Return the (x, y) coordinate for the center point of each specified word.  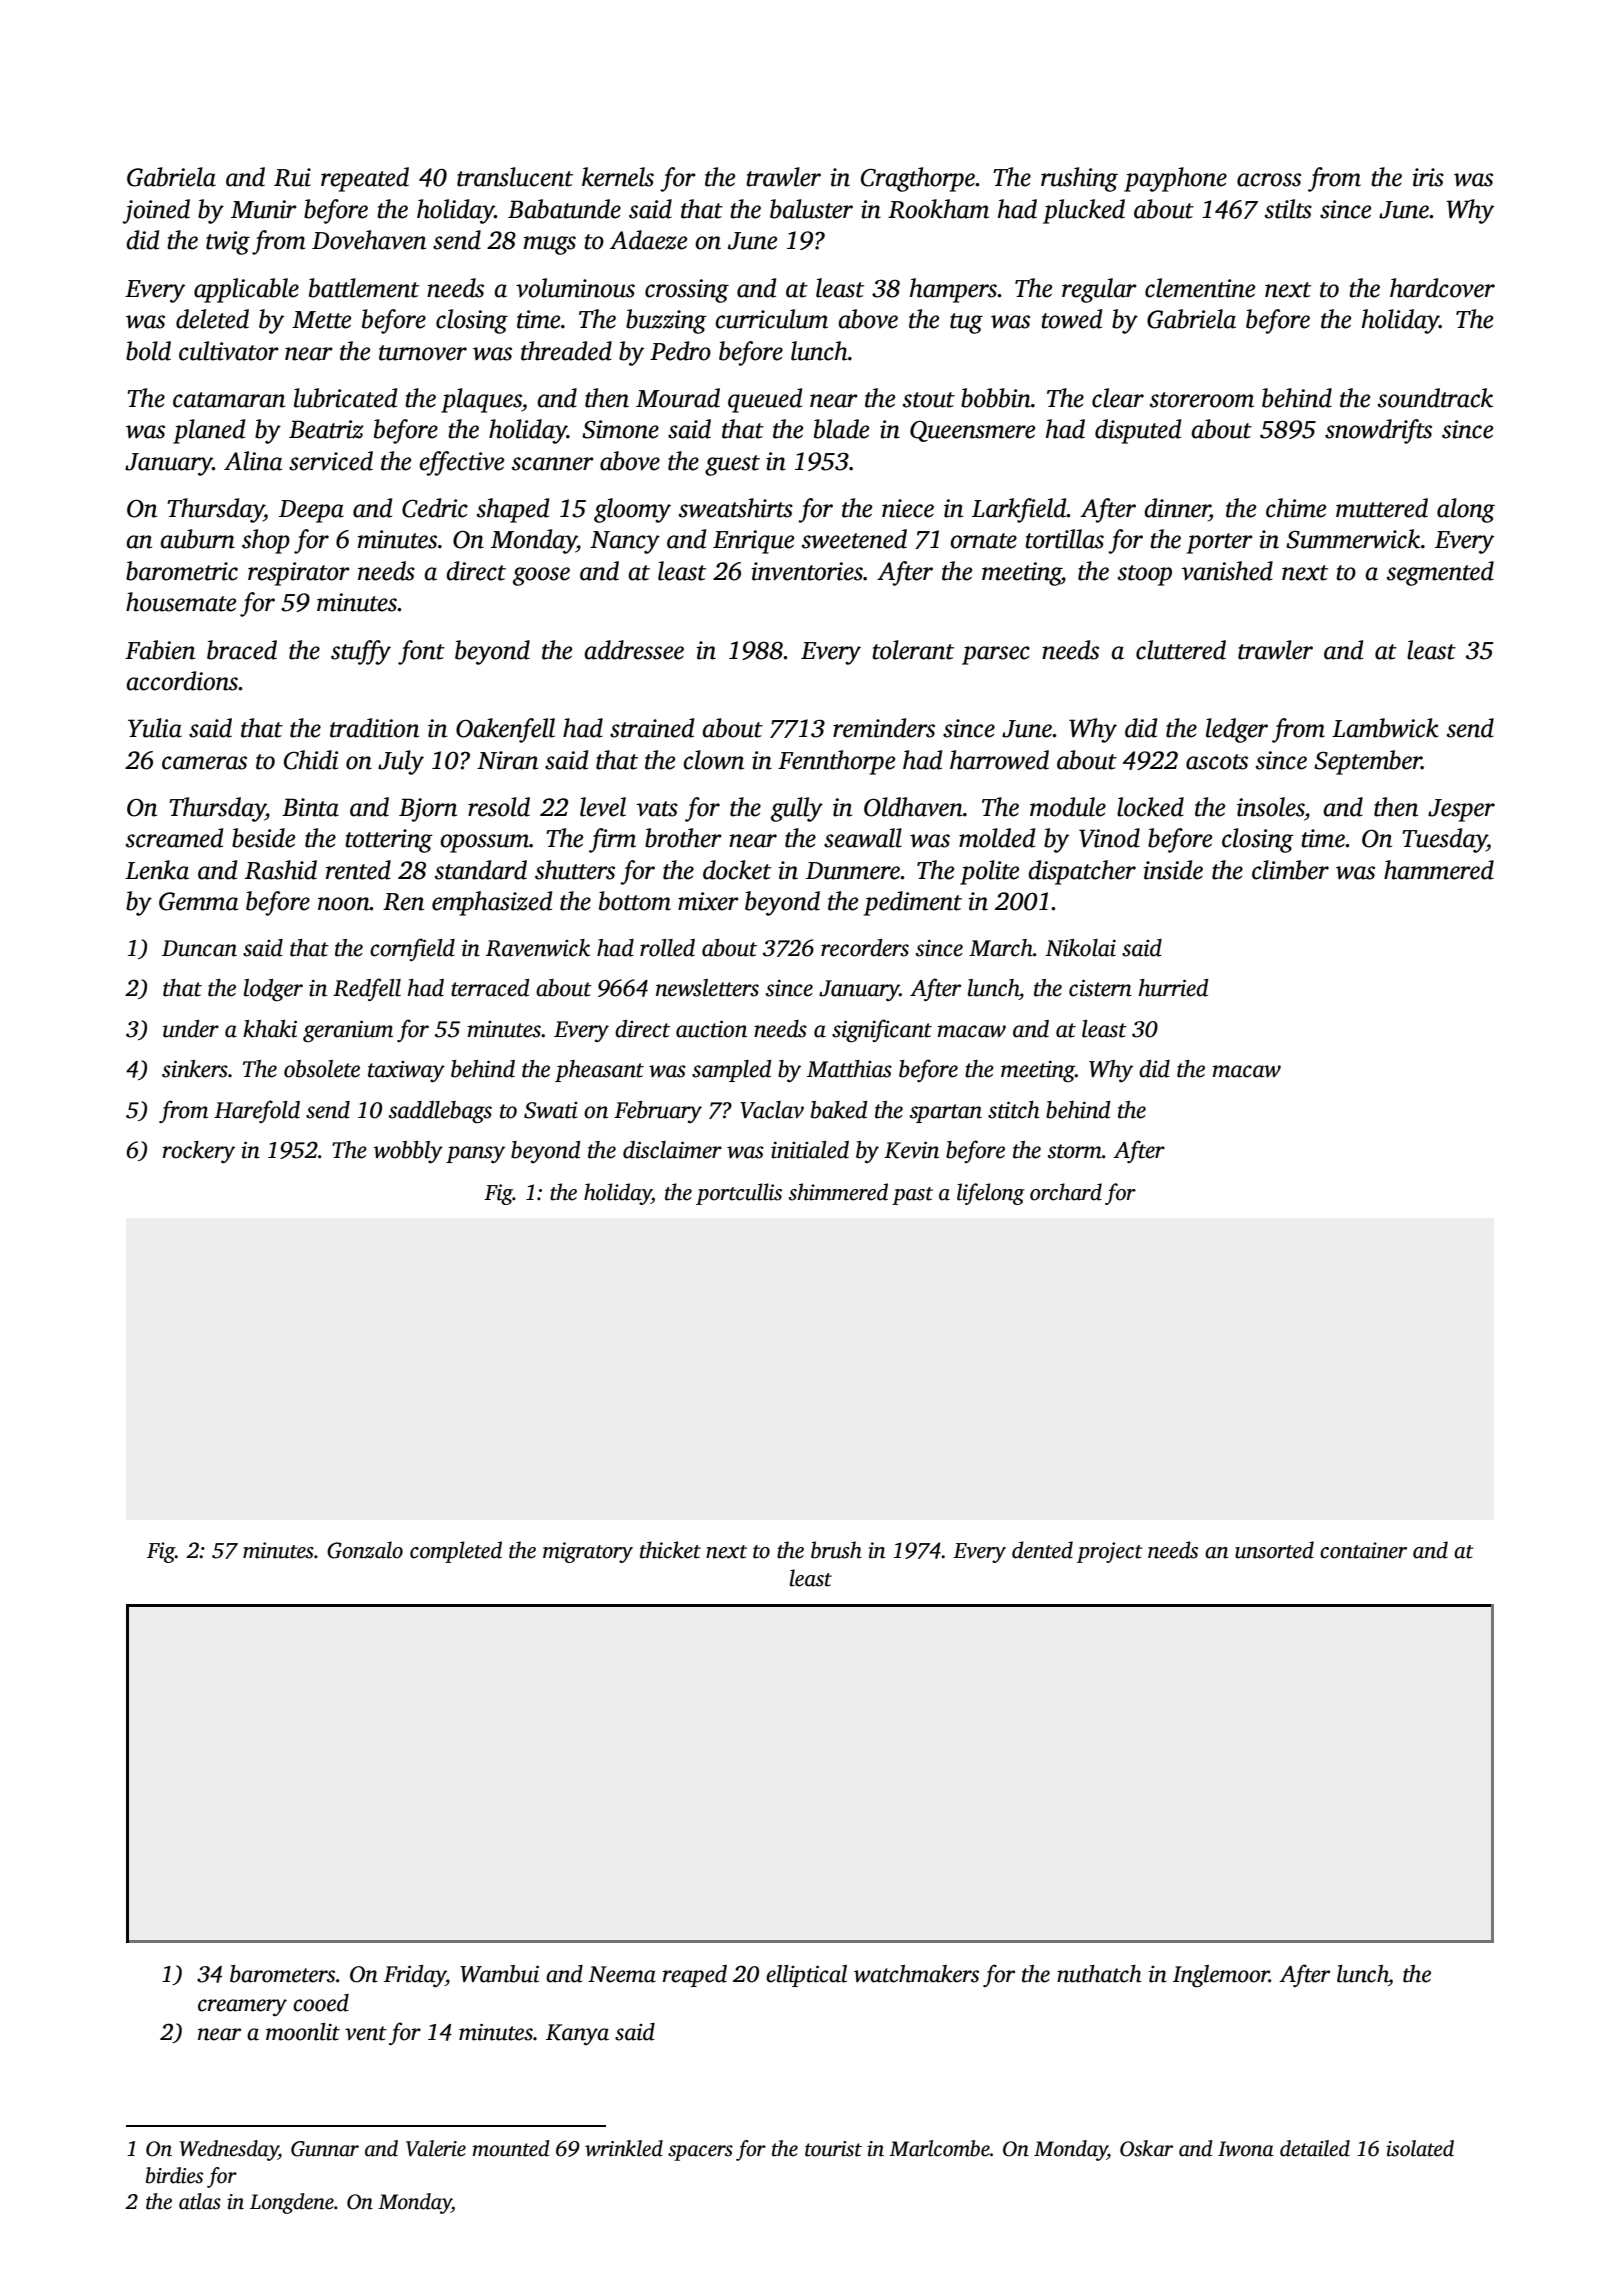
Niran (507, 760)
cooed (321, 2003)
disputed (1138, 431)
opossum (485, 843)
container (1363, 1550)
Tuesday (1444, 840)
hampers (953, 290)
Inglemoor (1221, 1976)
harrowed (999, 760)
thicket (670, 1550)
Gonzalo (365, 1550)
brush (836, 1550)
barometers (282, 1974)
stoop (1145, 575)
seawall (863, 838)
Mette (321, 320)
